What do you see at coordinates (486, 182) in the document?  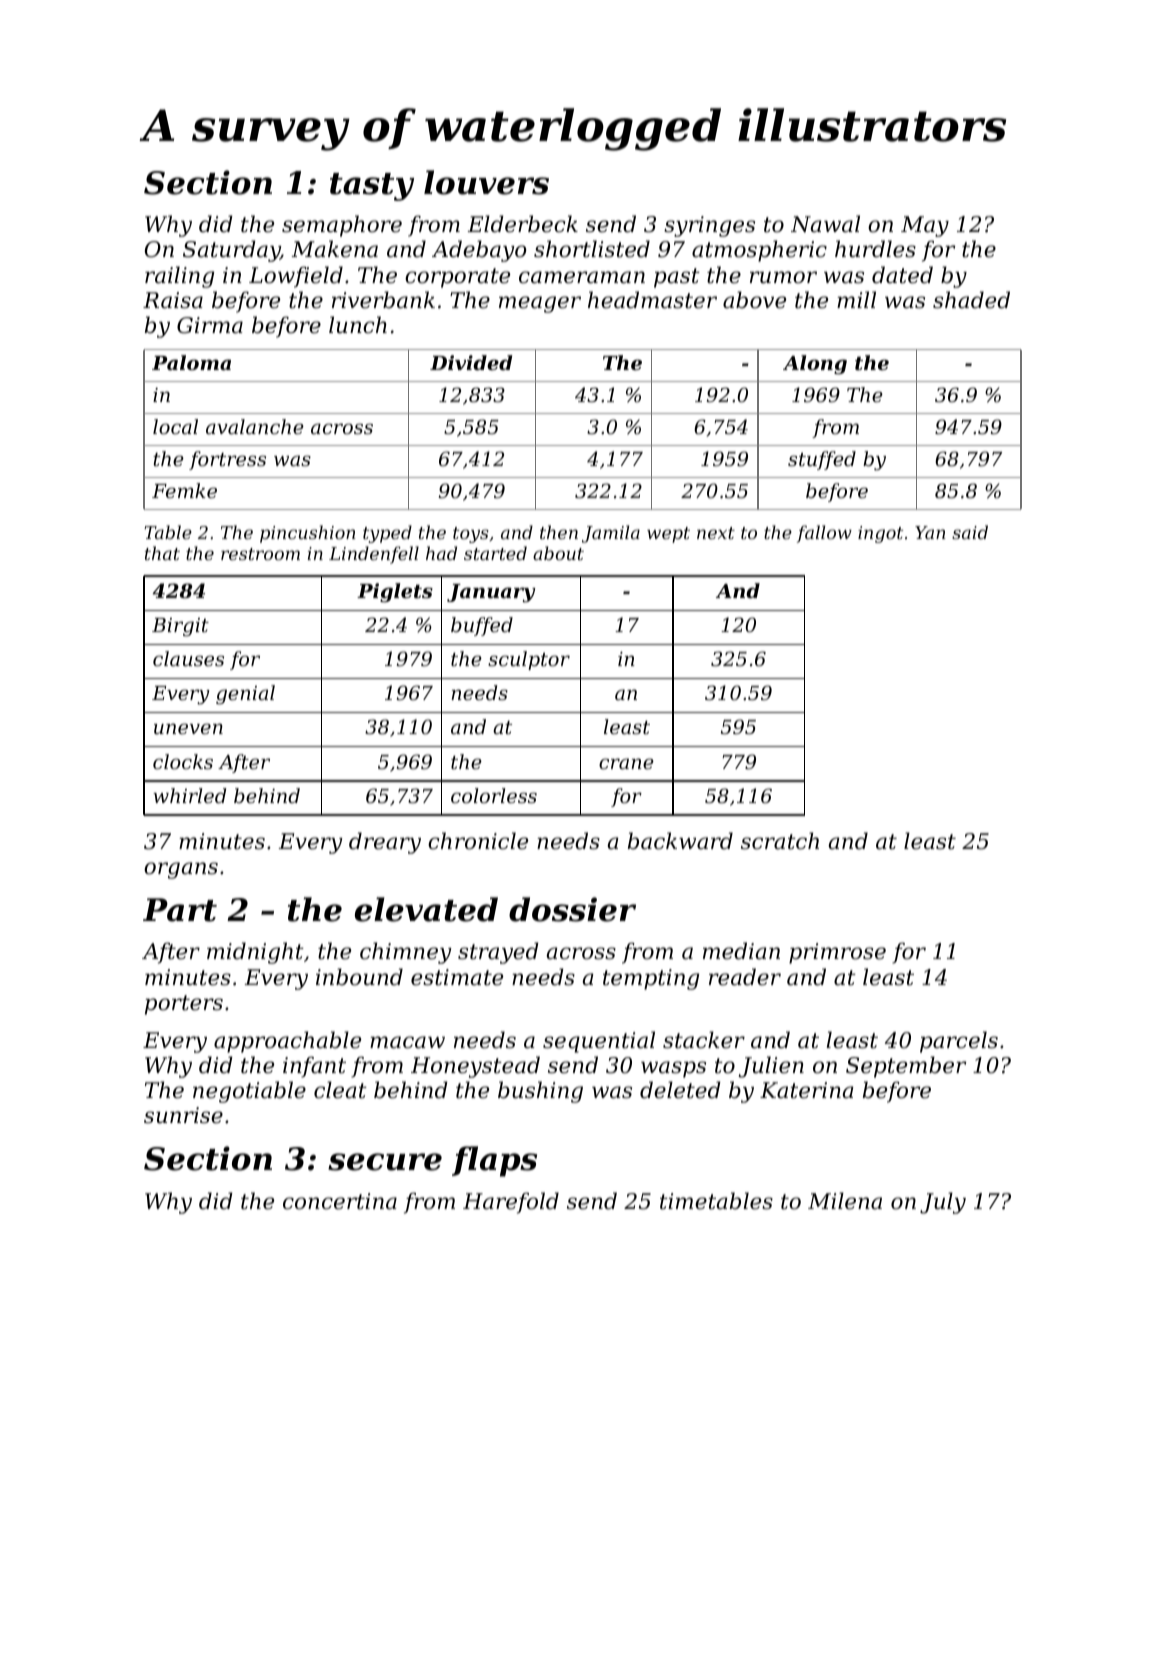 I see `louvers` at bounding box center [486, 182].
